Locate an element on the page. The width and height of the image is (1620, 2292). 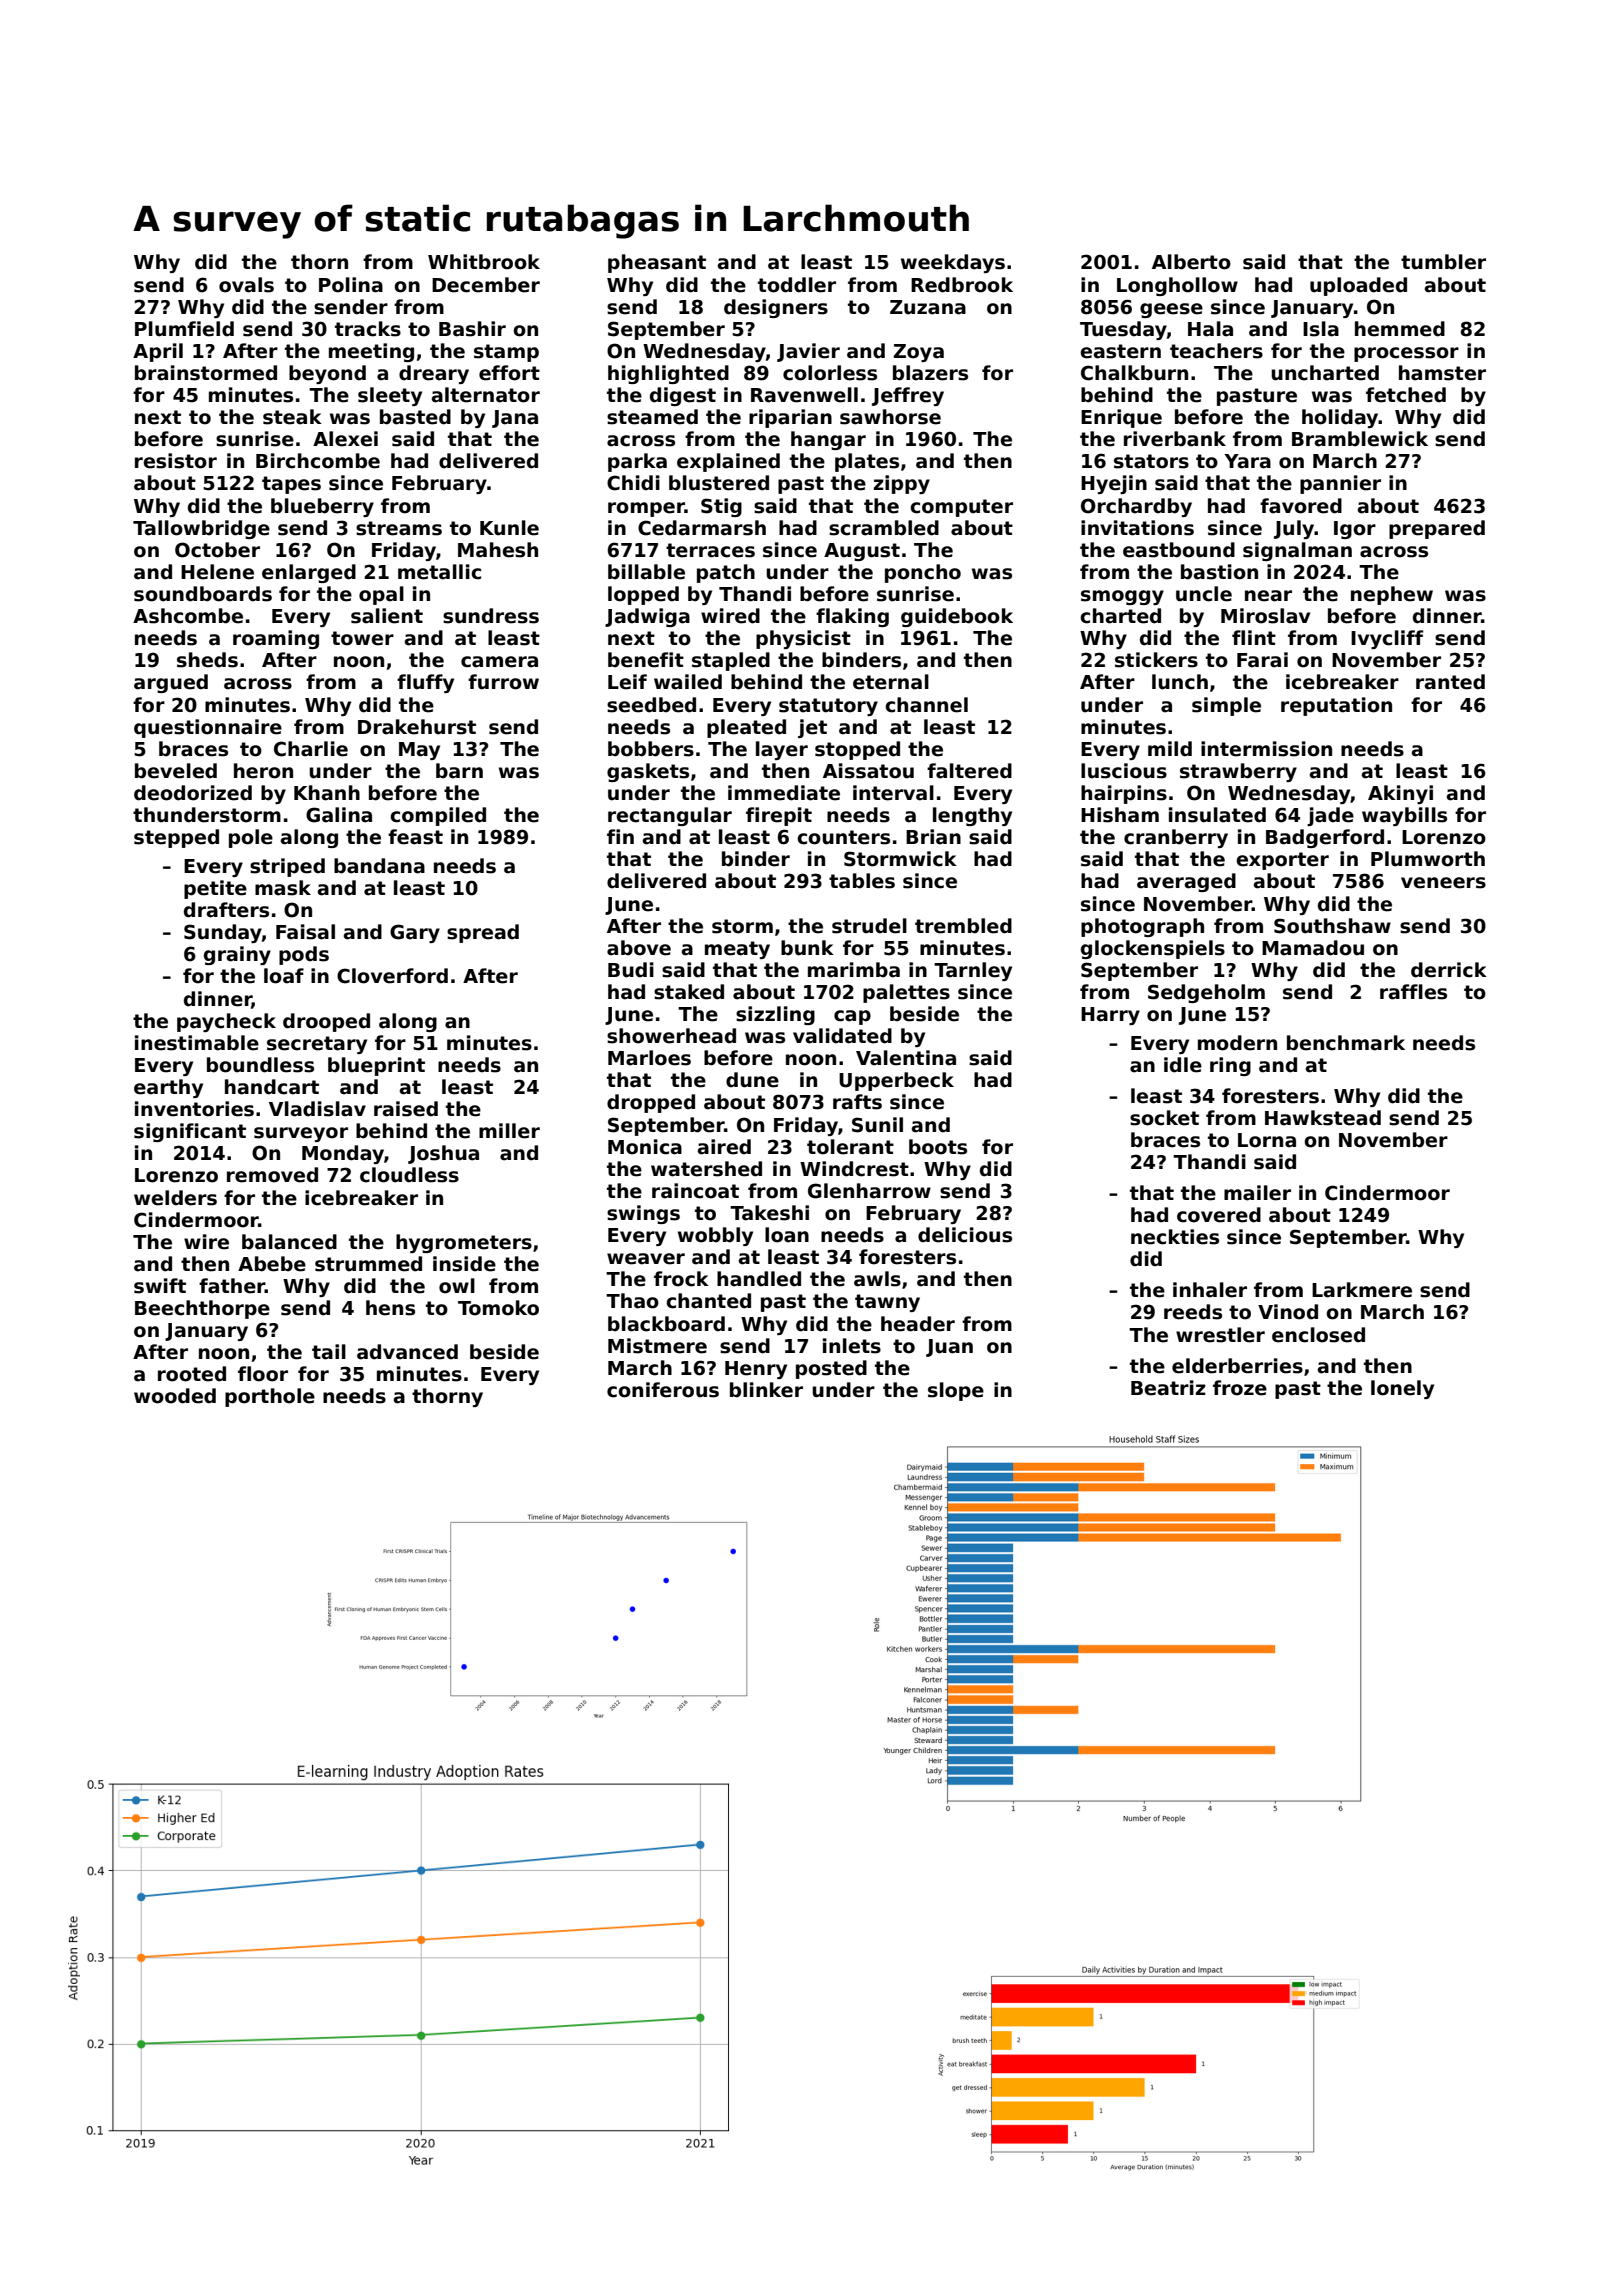
Helene is located at coordinates (217, 572).
